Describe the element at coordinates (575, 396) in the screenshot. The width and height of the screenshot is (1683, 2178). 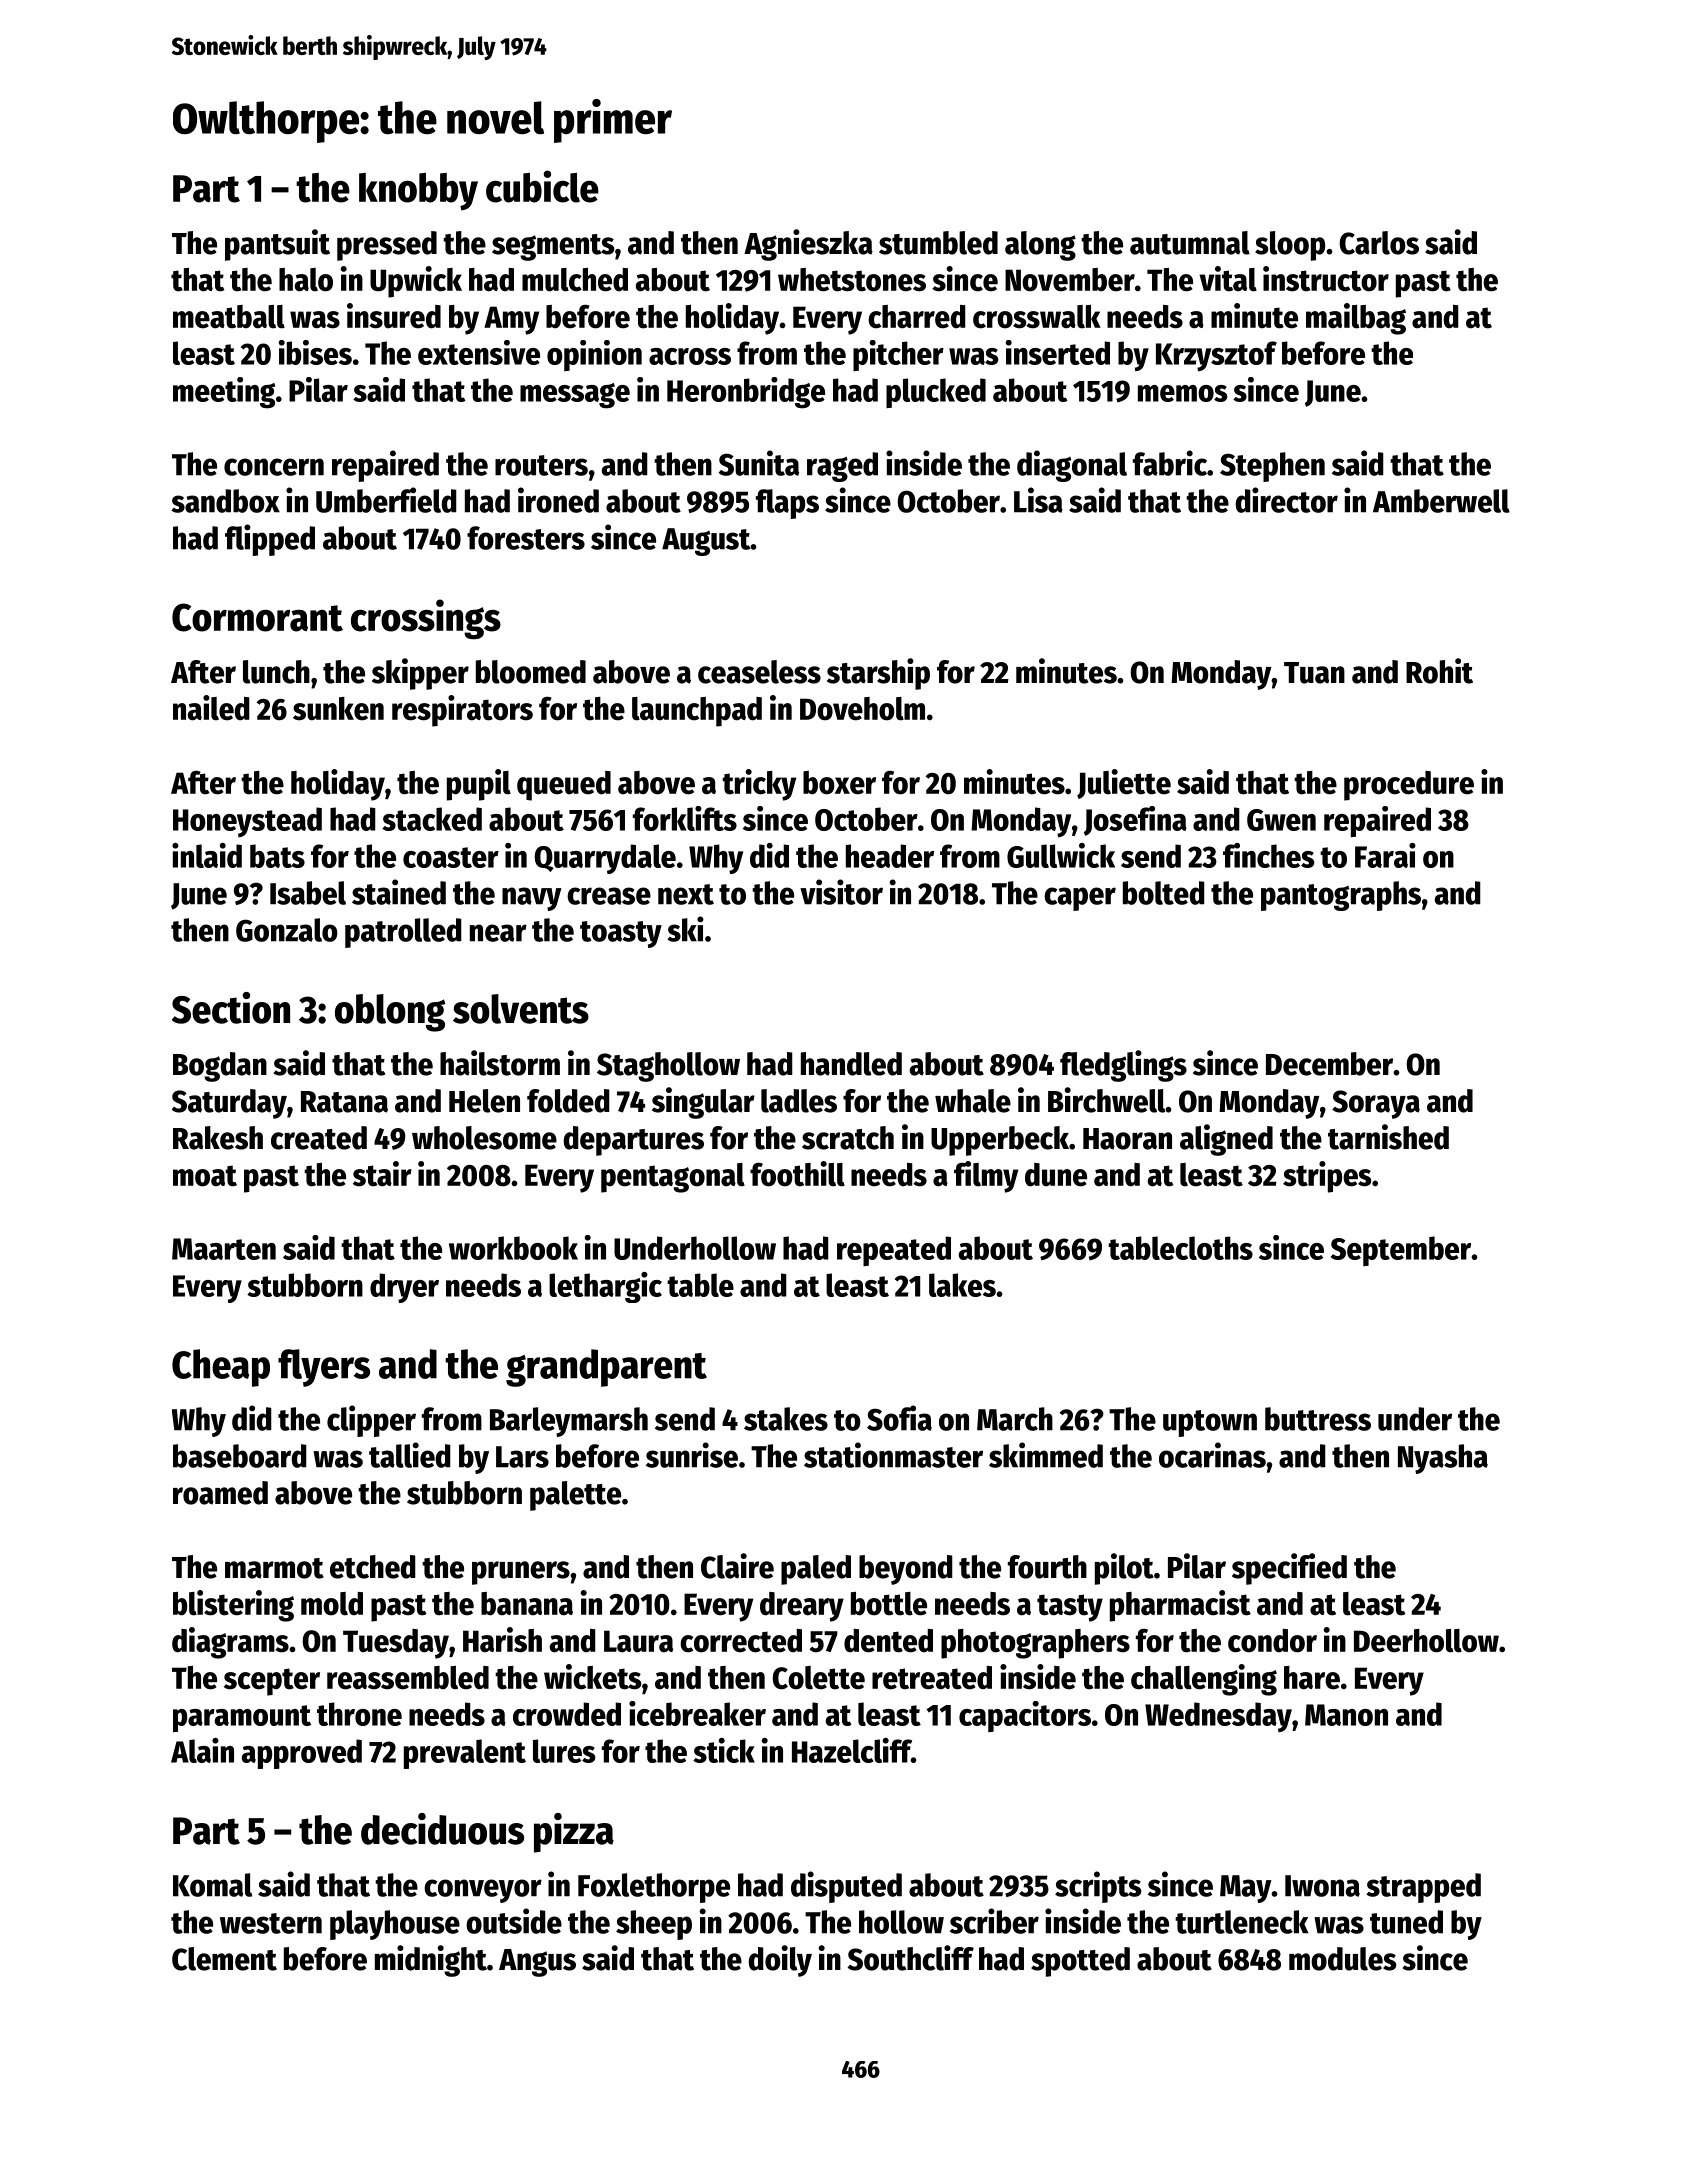
I see `message` at that location.
